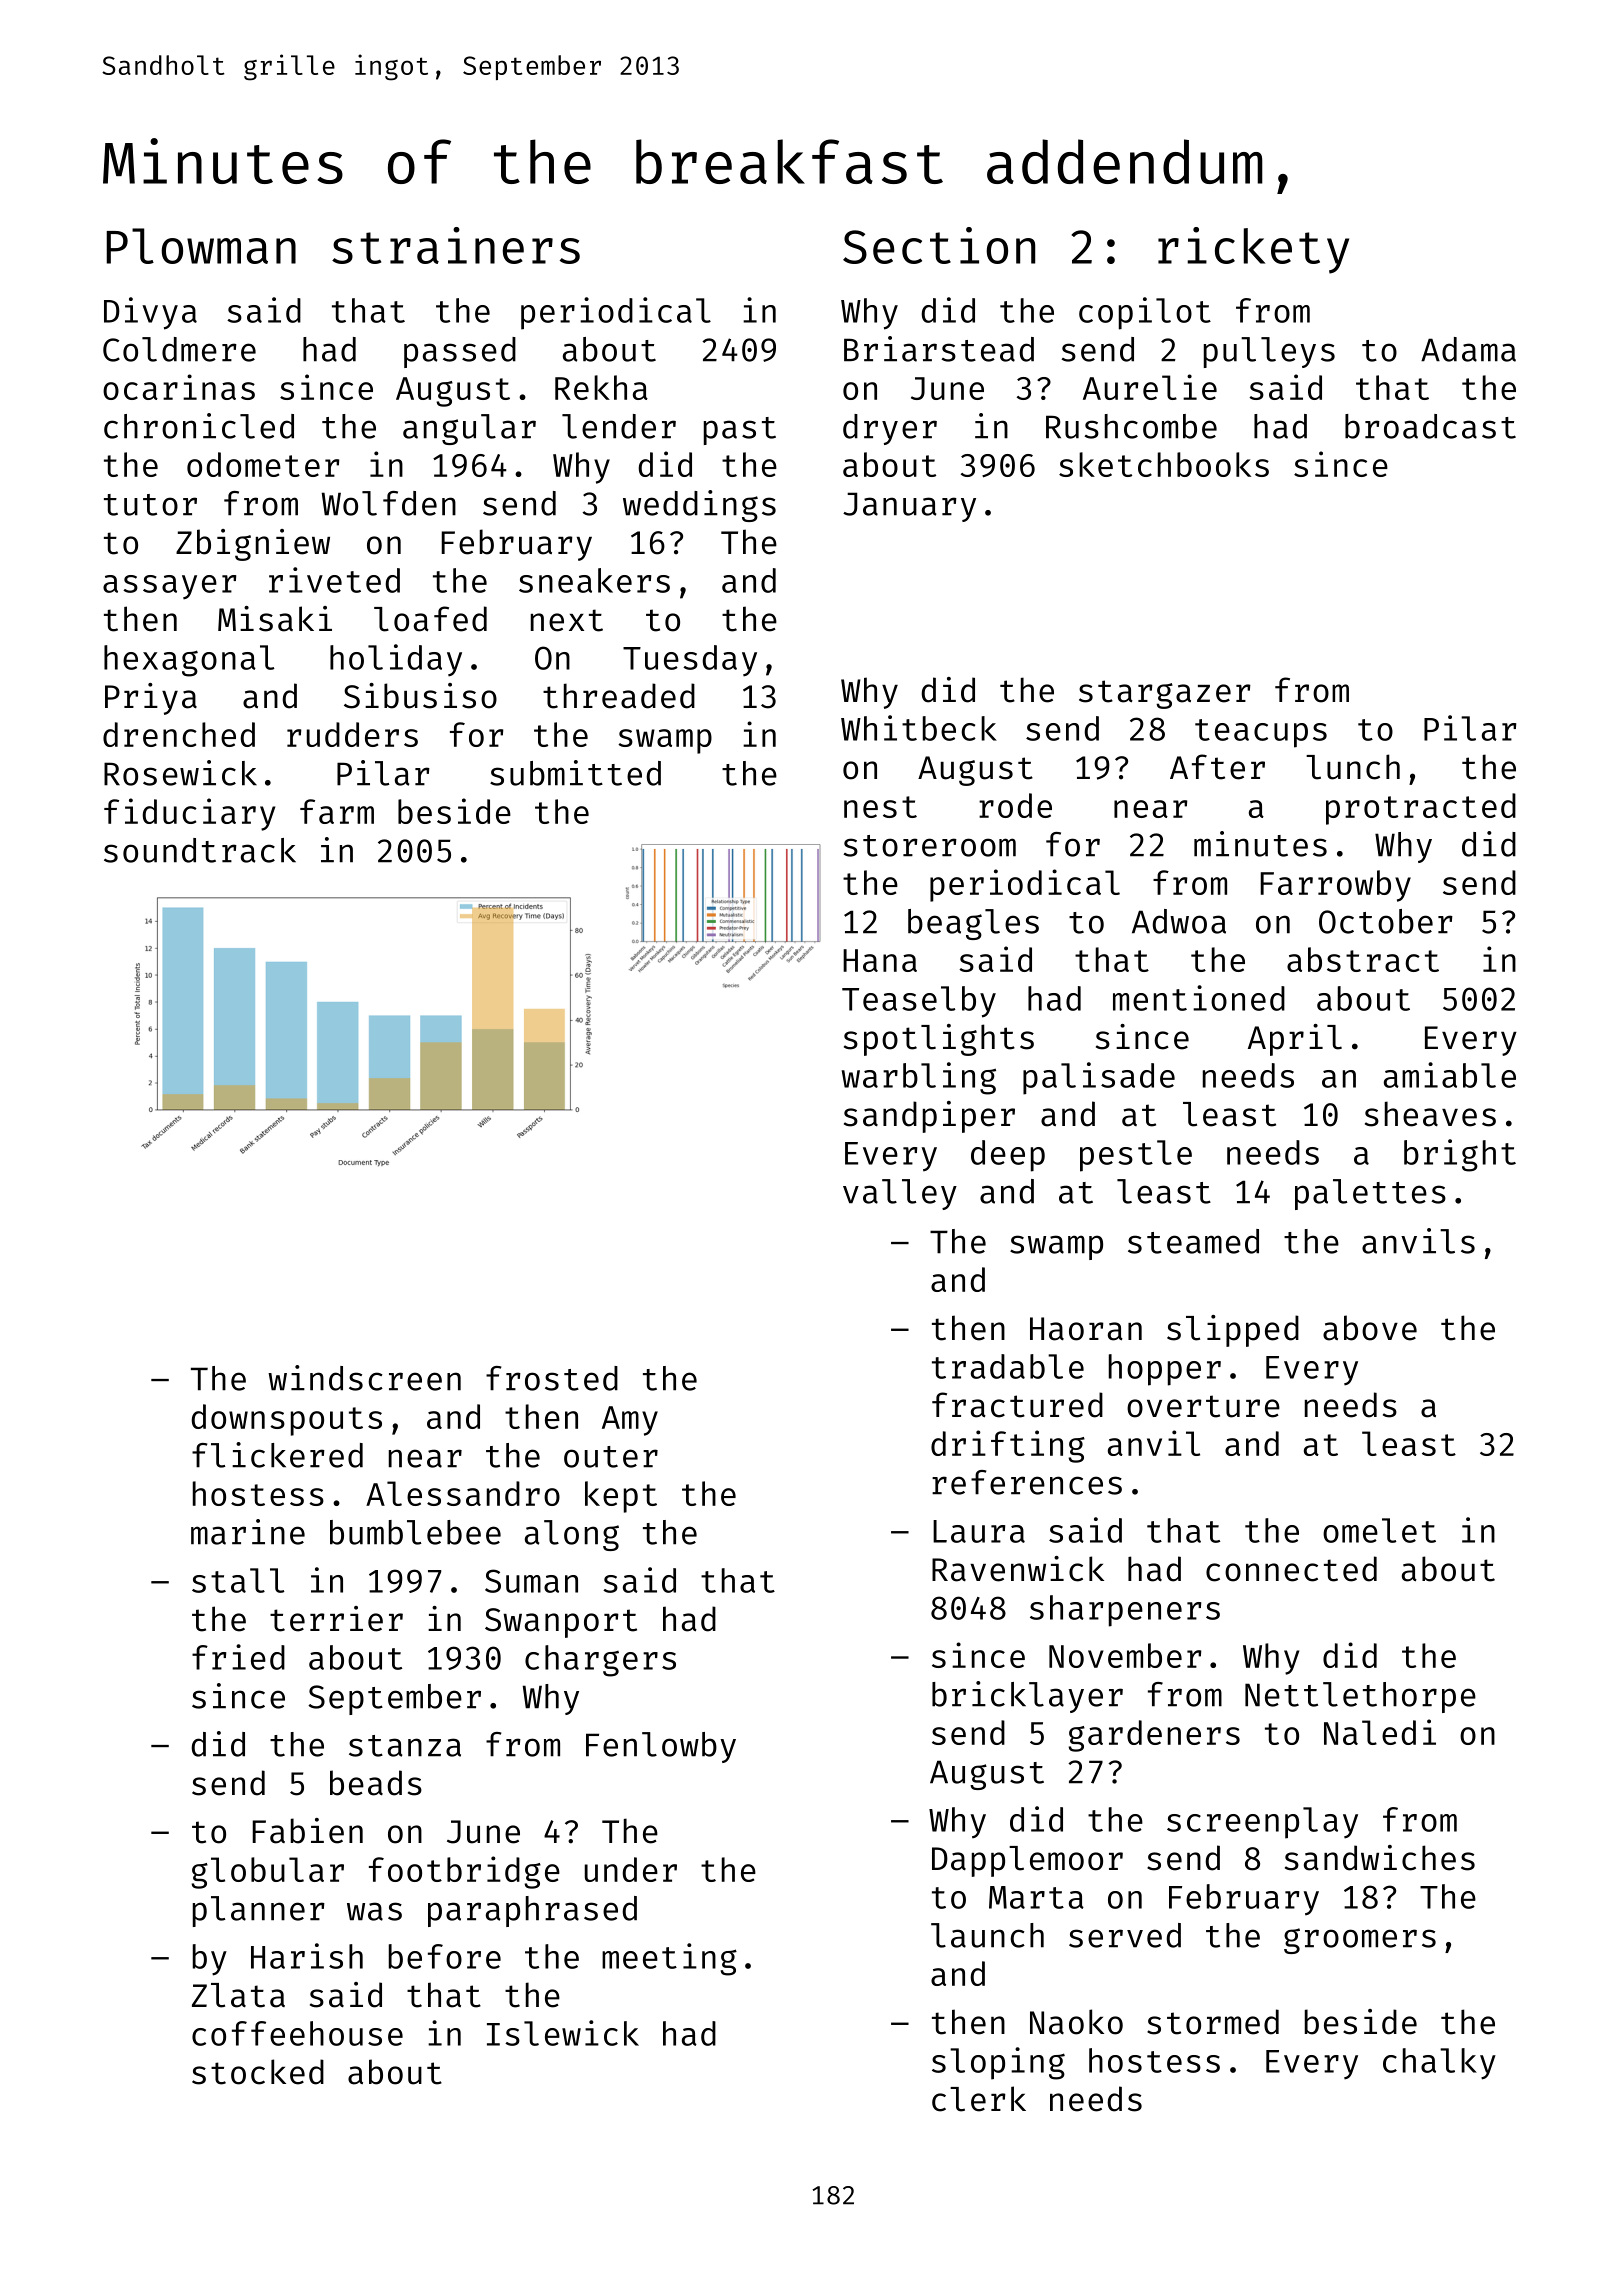  Describe the element at coordinates (740, 431) in the image. I see `past` at that location.
